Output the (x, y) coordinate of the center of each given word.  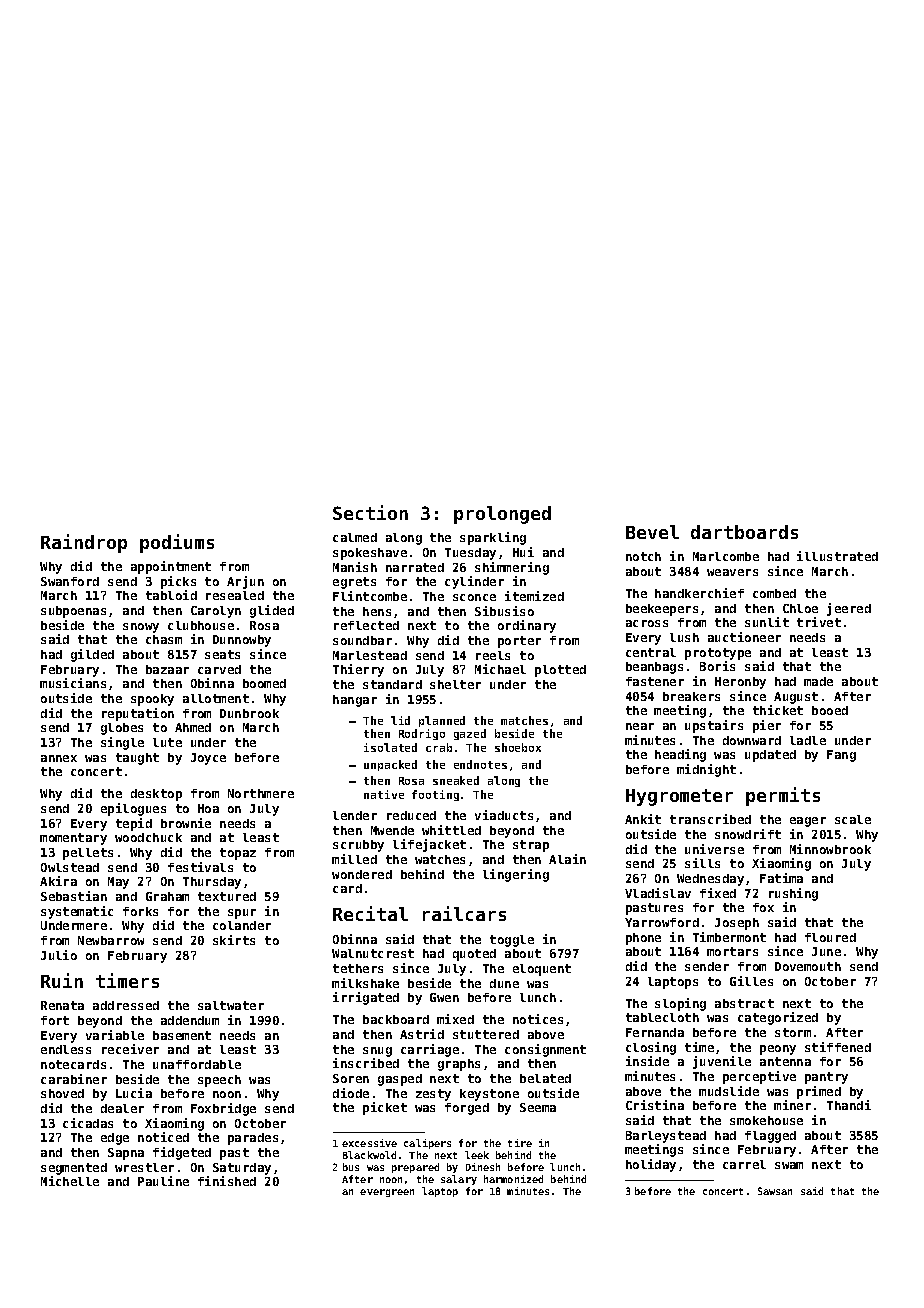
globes (122, 729)
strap (531, 846)
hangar (355, 701)
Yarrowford (662, 922)
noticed (163, 1137)
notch (643, 556)
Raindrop (84, 543)
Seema (538, 1107)
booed (830, 710)
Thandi (849, 1105)
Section (370, 512)
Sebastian (74, 896)
